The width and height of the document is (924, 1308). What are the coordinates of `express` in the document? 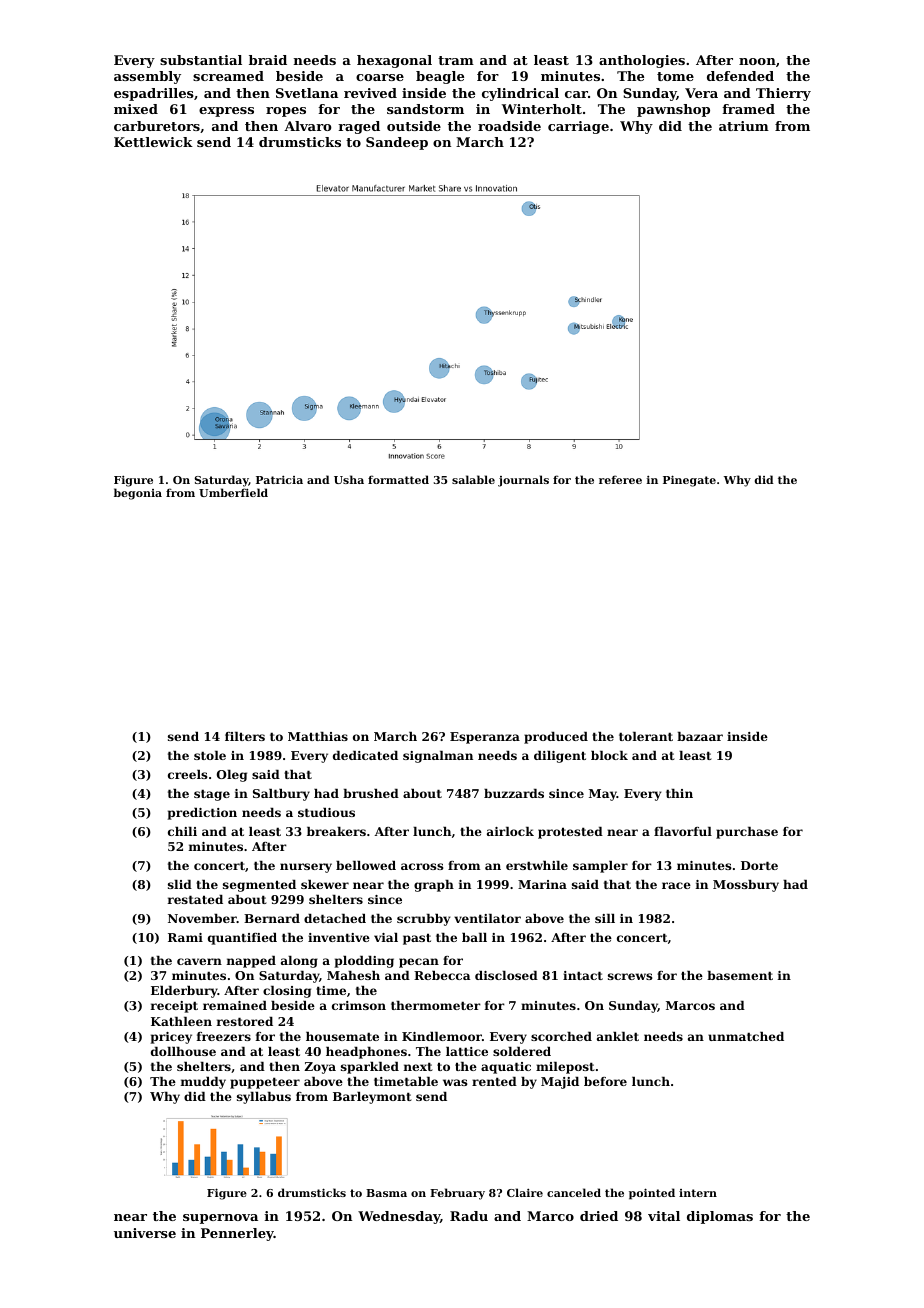 It's located at (226, 112).
